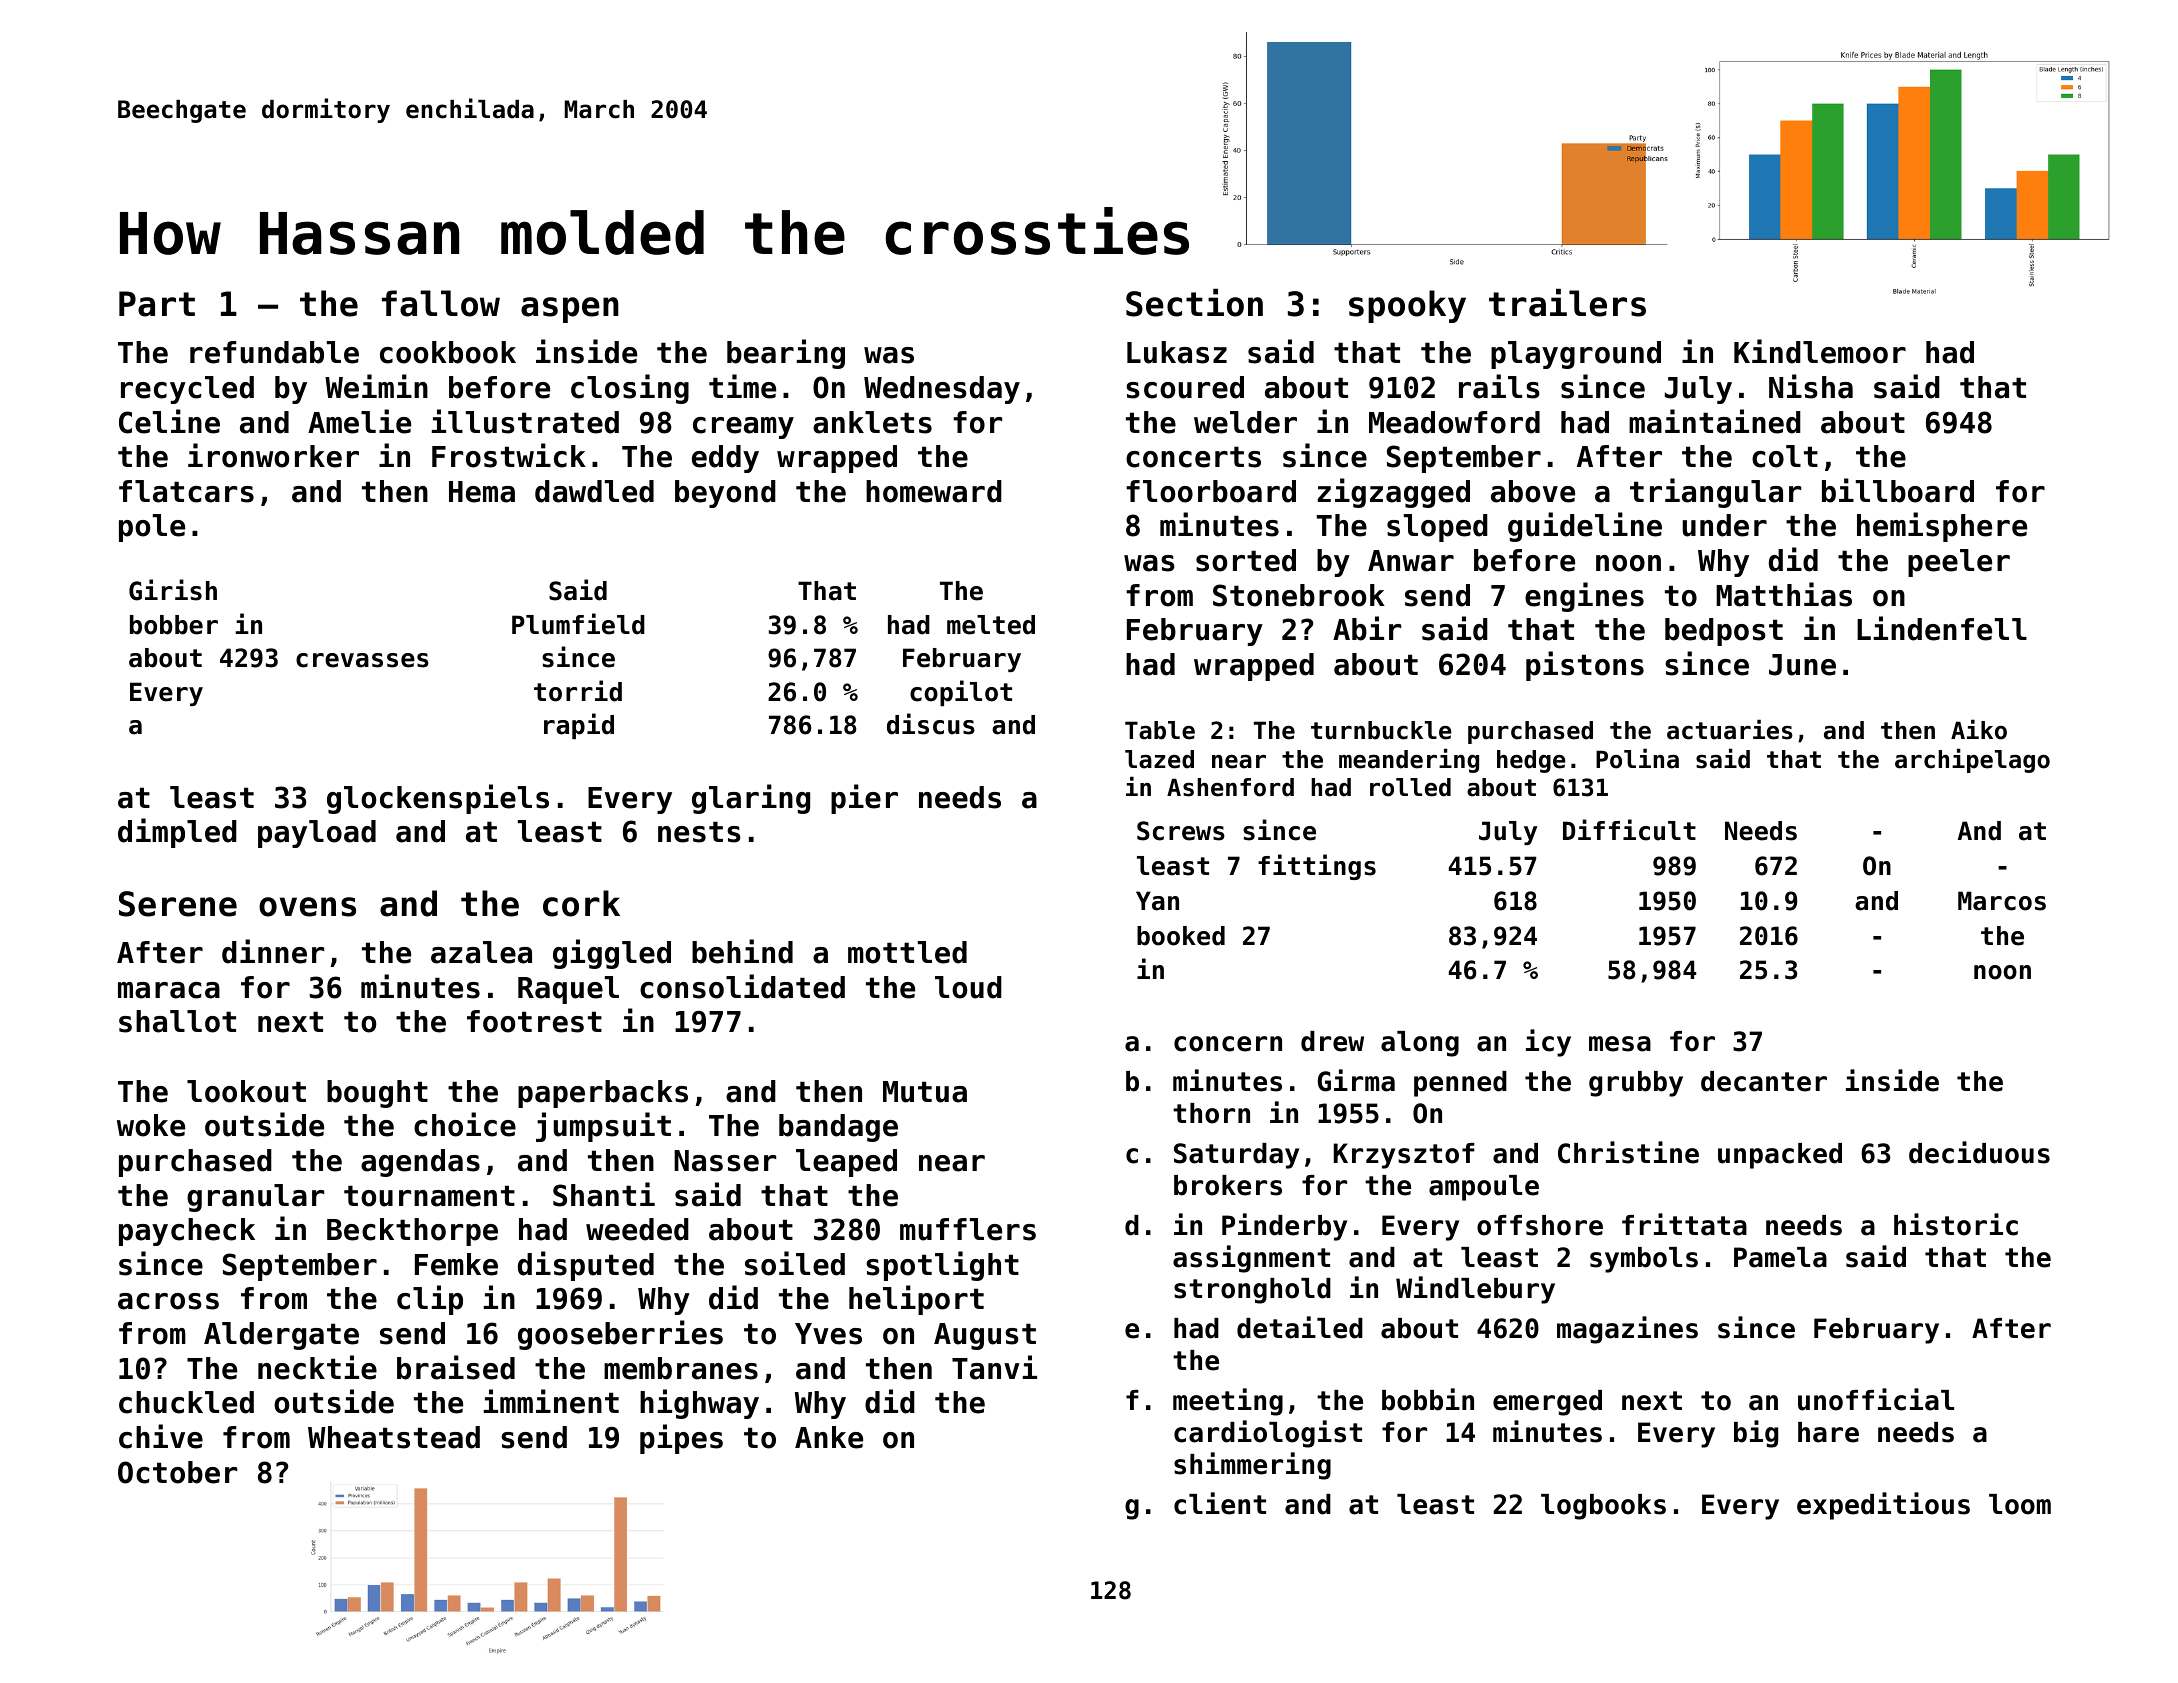 This document has width=2178, height=1683. Describe the element at coordinates (438, 799) in the document. I see `glockenspiels` at that location.
